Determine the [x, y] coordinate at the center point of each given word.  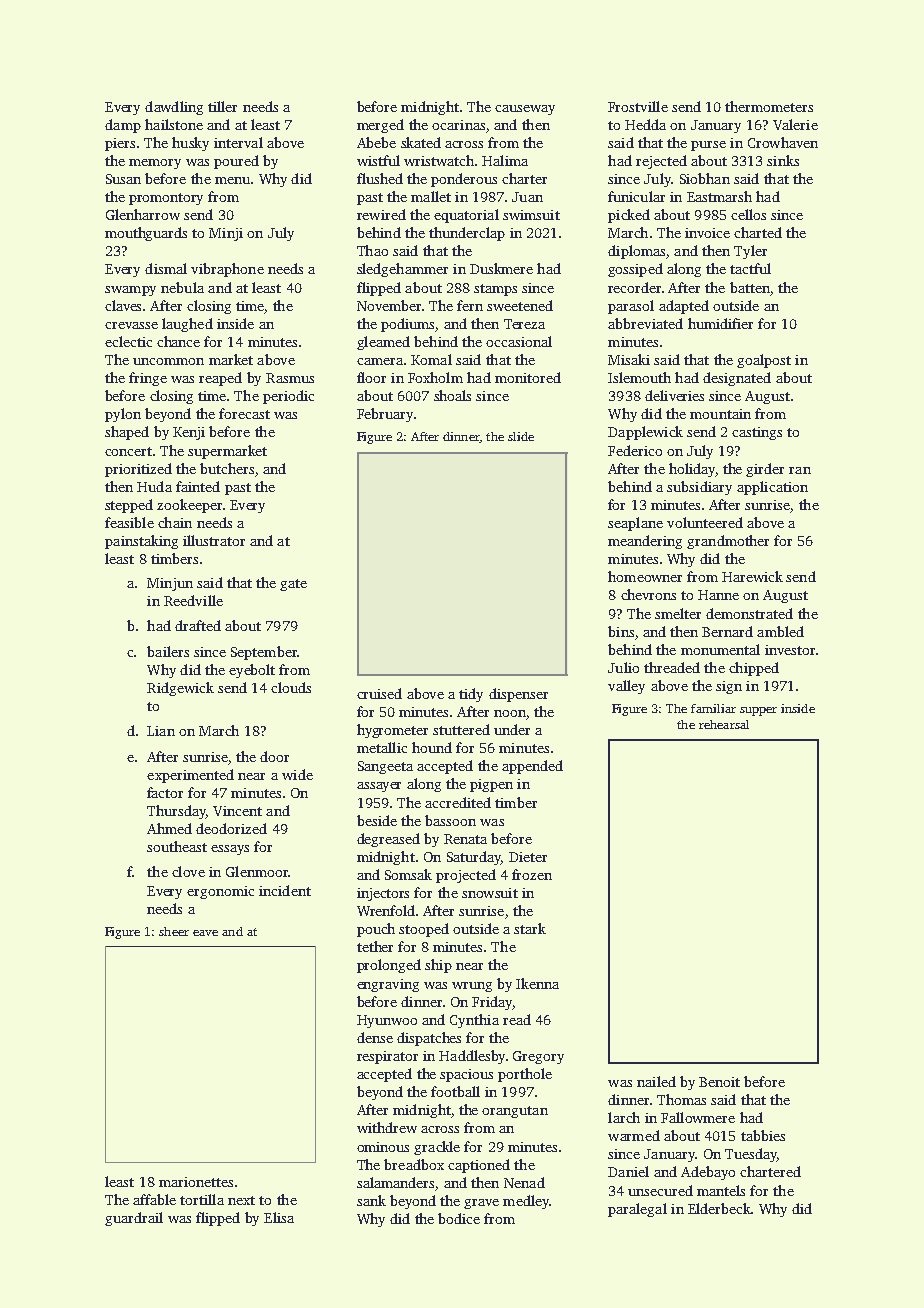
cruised [379, 693]
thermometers [769, 106]
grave [481, 1204]
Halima [505, 160]
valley [626, 687]
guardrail [134, 1219]
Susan [123, 179]
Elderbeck [719, 1208]
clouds [291, 687]
